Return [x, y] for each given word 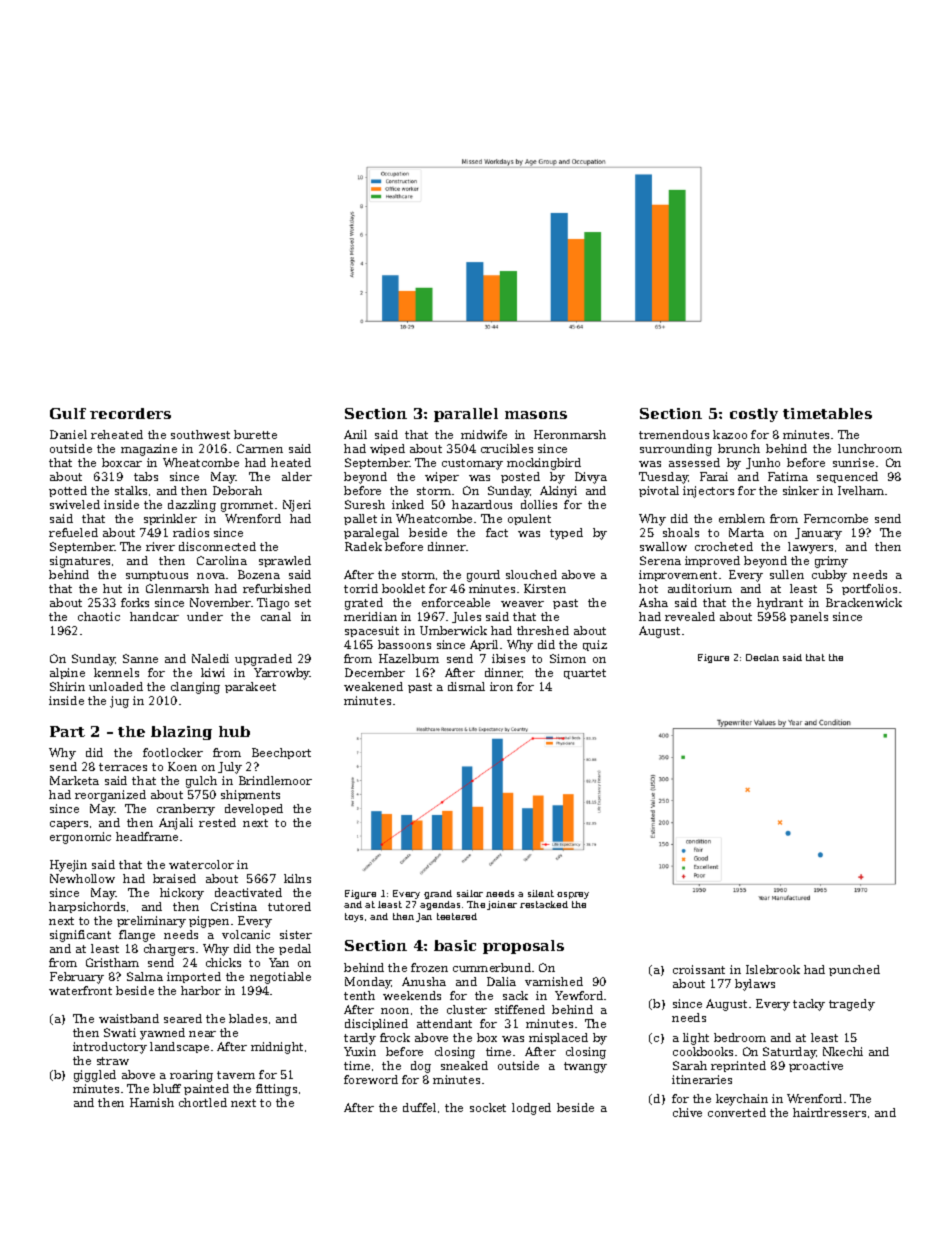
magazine [149, 450]
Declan [762, 657]
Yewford [579, 995]
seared [183, 1018]
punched [854, 970]
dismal [466, 686]
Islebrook [773, 969]
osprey [573, 895]
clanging [195, 688]
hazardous [482, 504]
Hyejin [68, 866]
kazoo [730, 434]
